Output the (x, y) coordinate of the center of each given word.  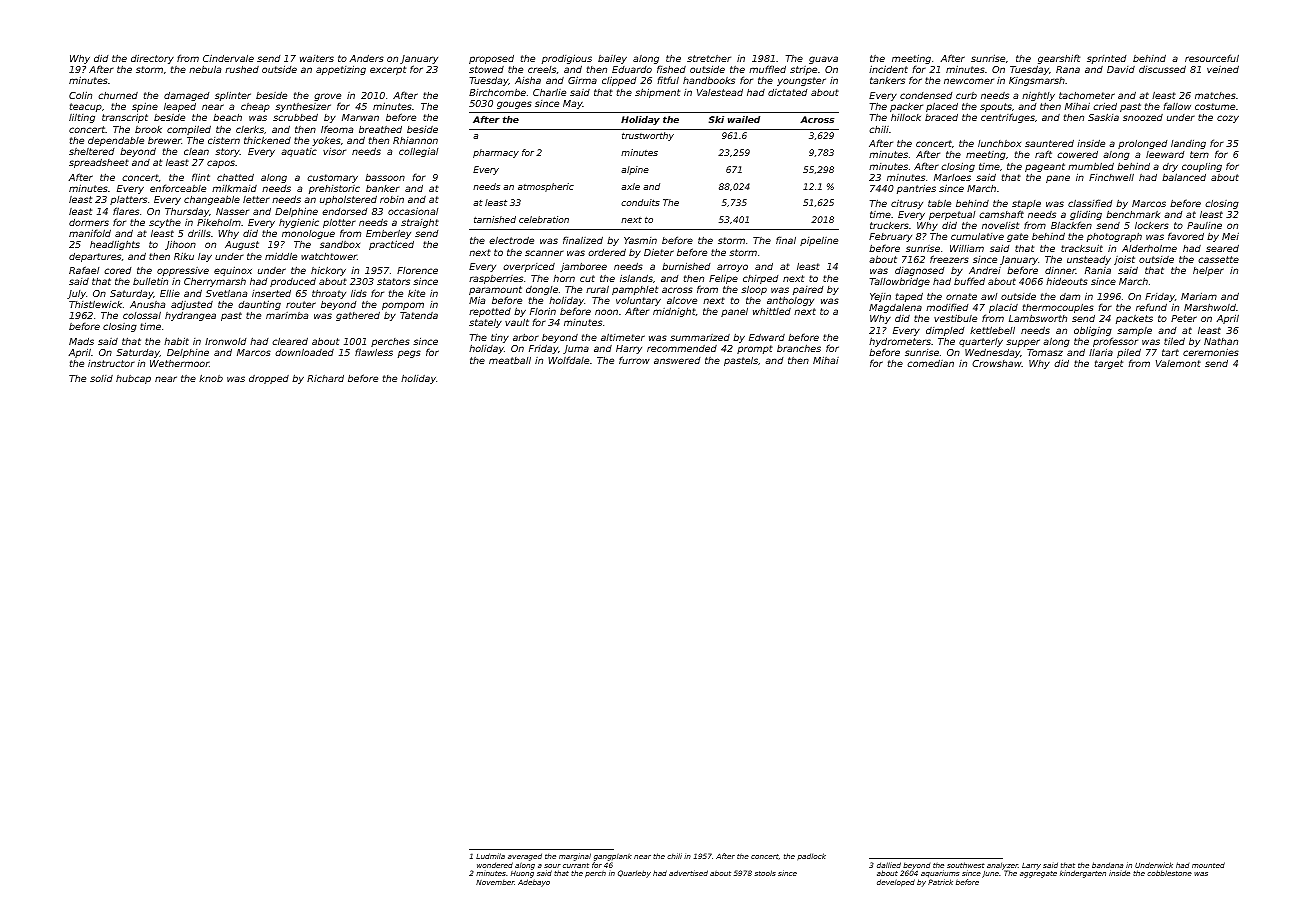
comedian (931, 363)
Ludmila (490, 856)
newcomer (969, 81)
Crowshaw (997, 363)
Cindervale (228, 58)
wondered (495, 865)
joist (1124, 260)
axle (630, 186)
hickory (328, 272)
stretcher (709, 58)
